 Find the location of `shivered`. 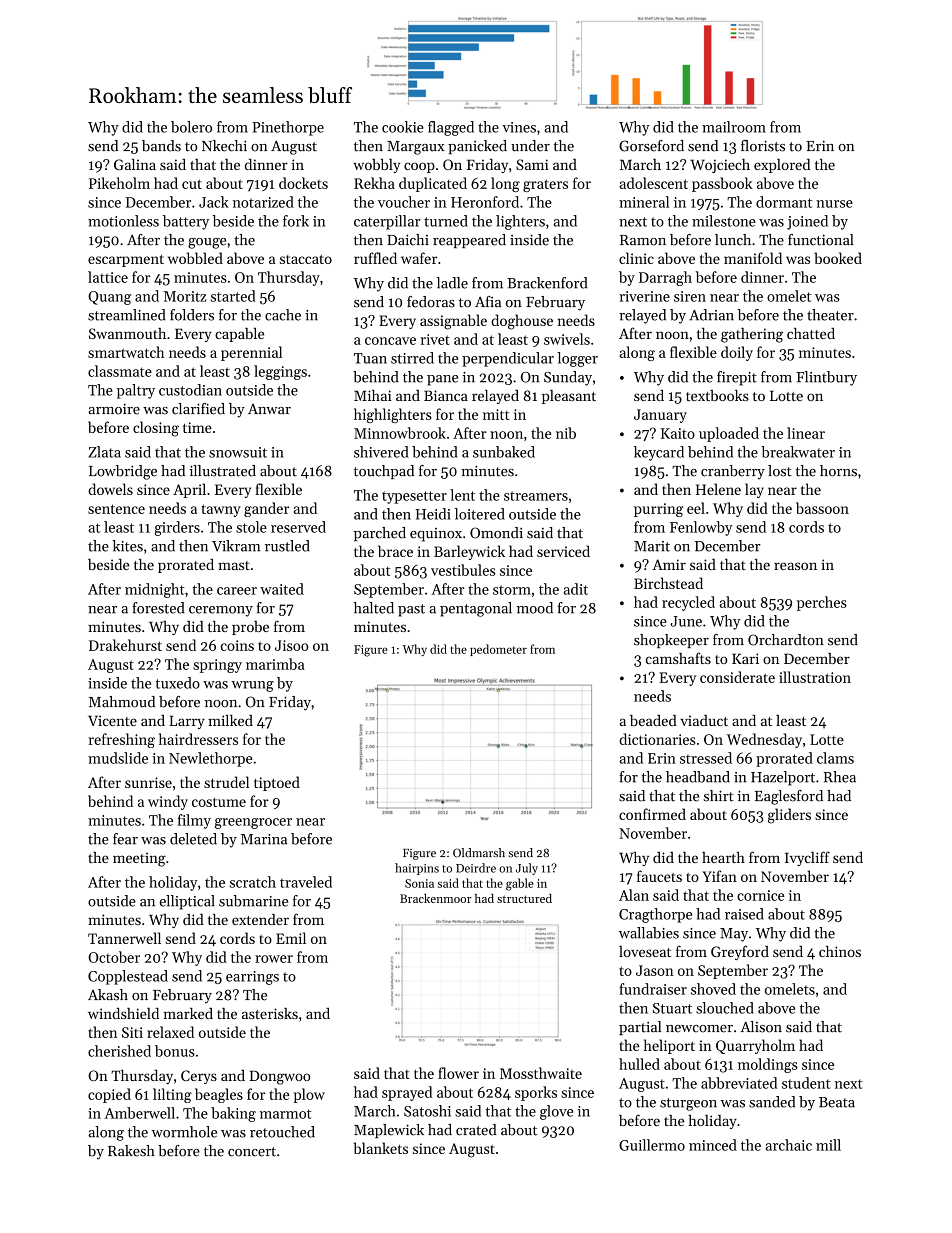

shivered is located at coordinates (381, 452).
